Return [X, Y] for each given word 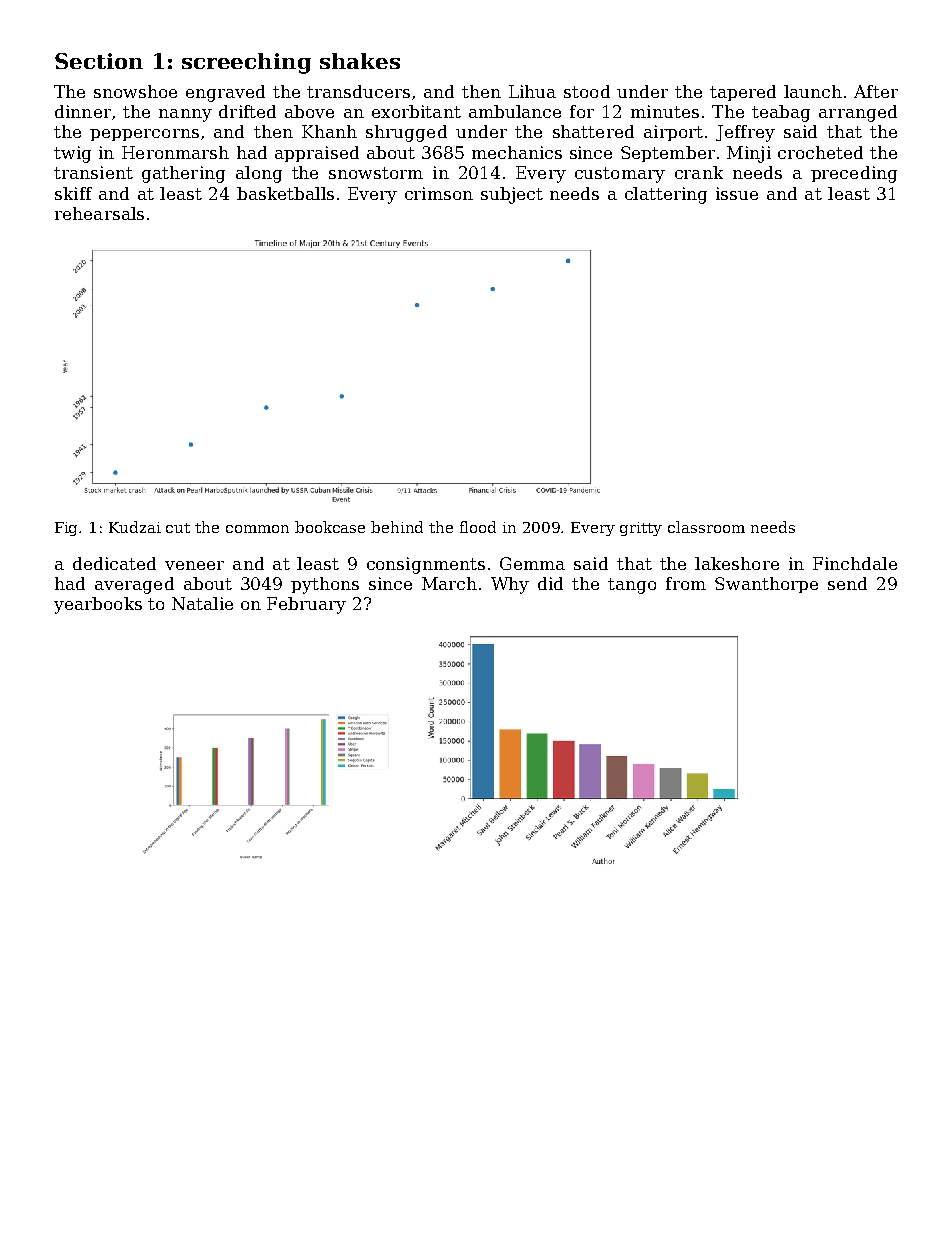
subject [512, 195]
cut [178, 528]
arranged [858, 113]
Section [99, 61]
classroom [706, 527]
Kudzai [135, 527]
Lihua [532, 91]
